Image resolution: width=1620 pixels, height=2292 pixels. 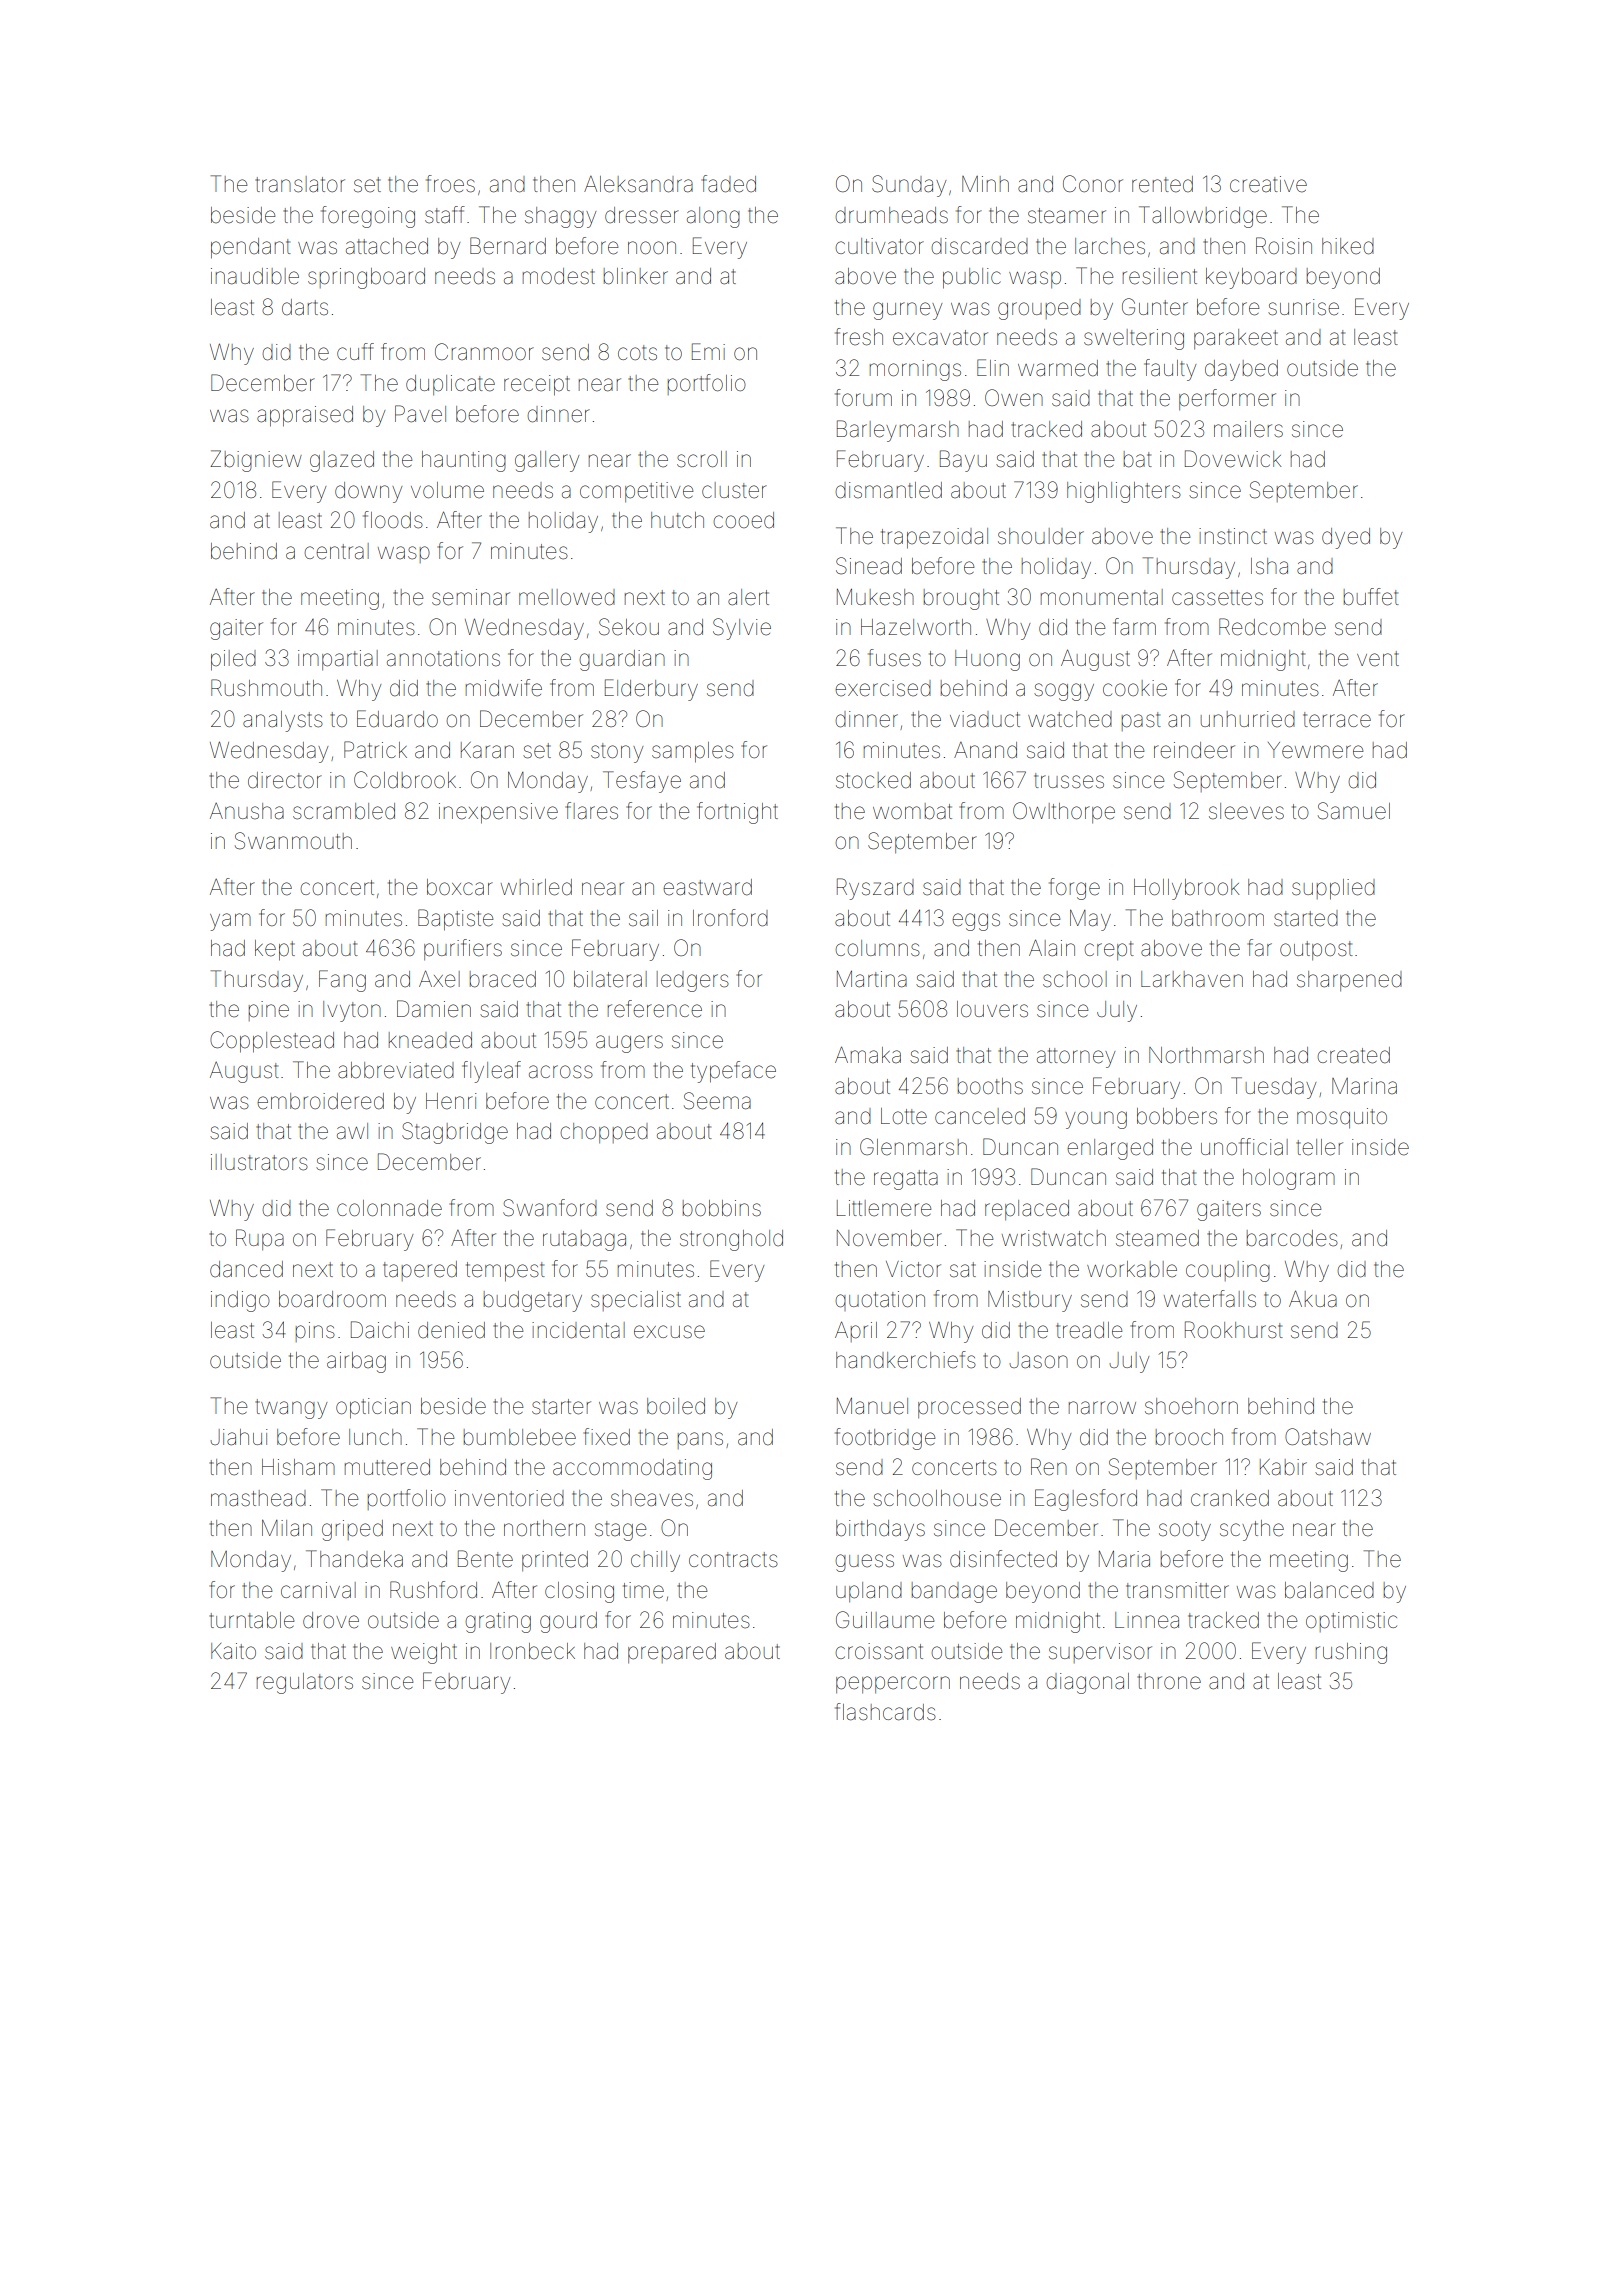 What do you see at coordinates (963, 461) in the image?
I see `Bayu` at bounding box center [963, 461].
